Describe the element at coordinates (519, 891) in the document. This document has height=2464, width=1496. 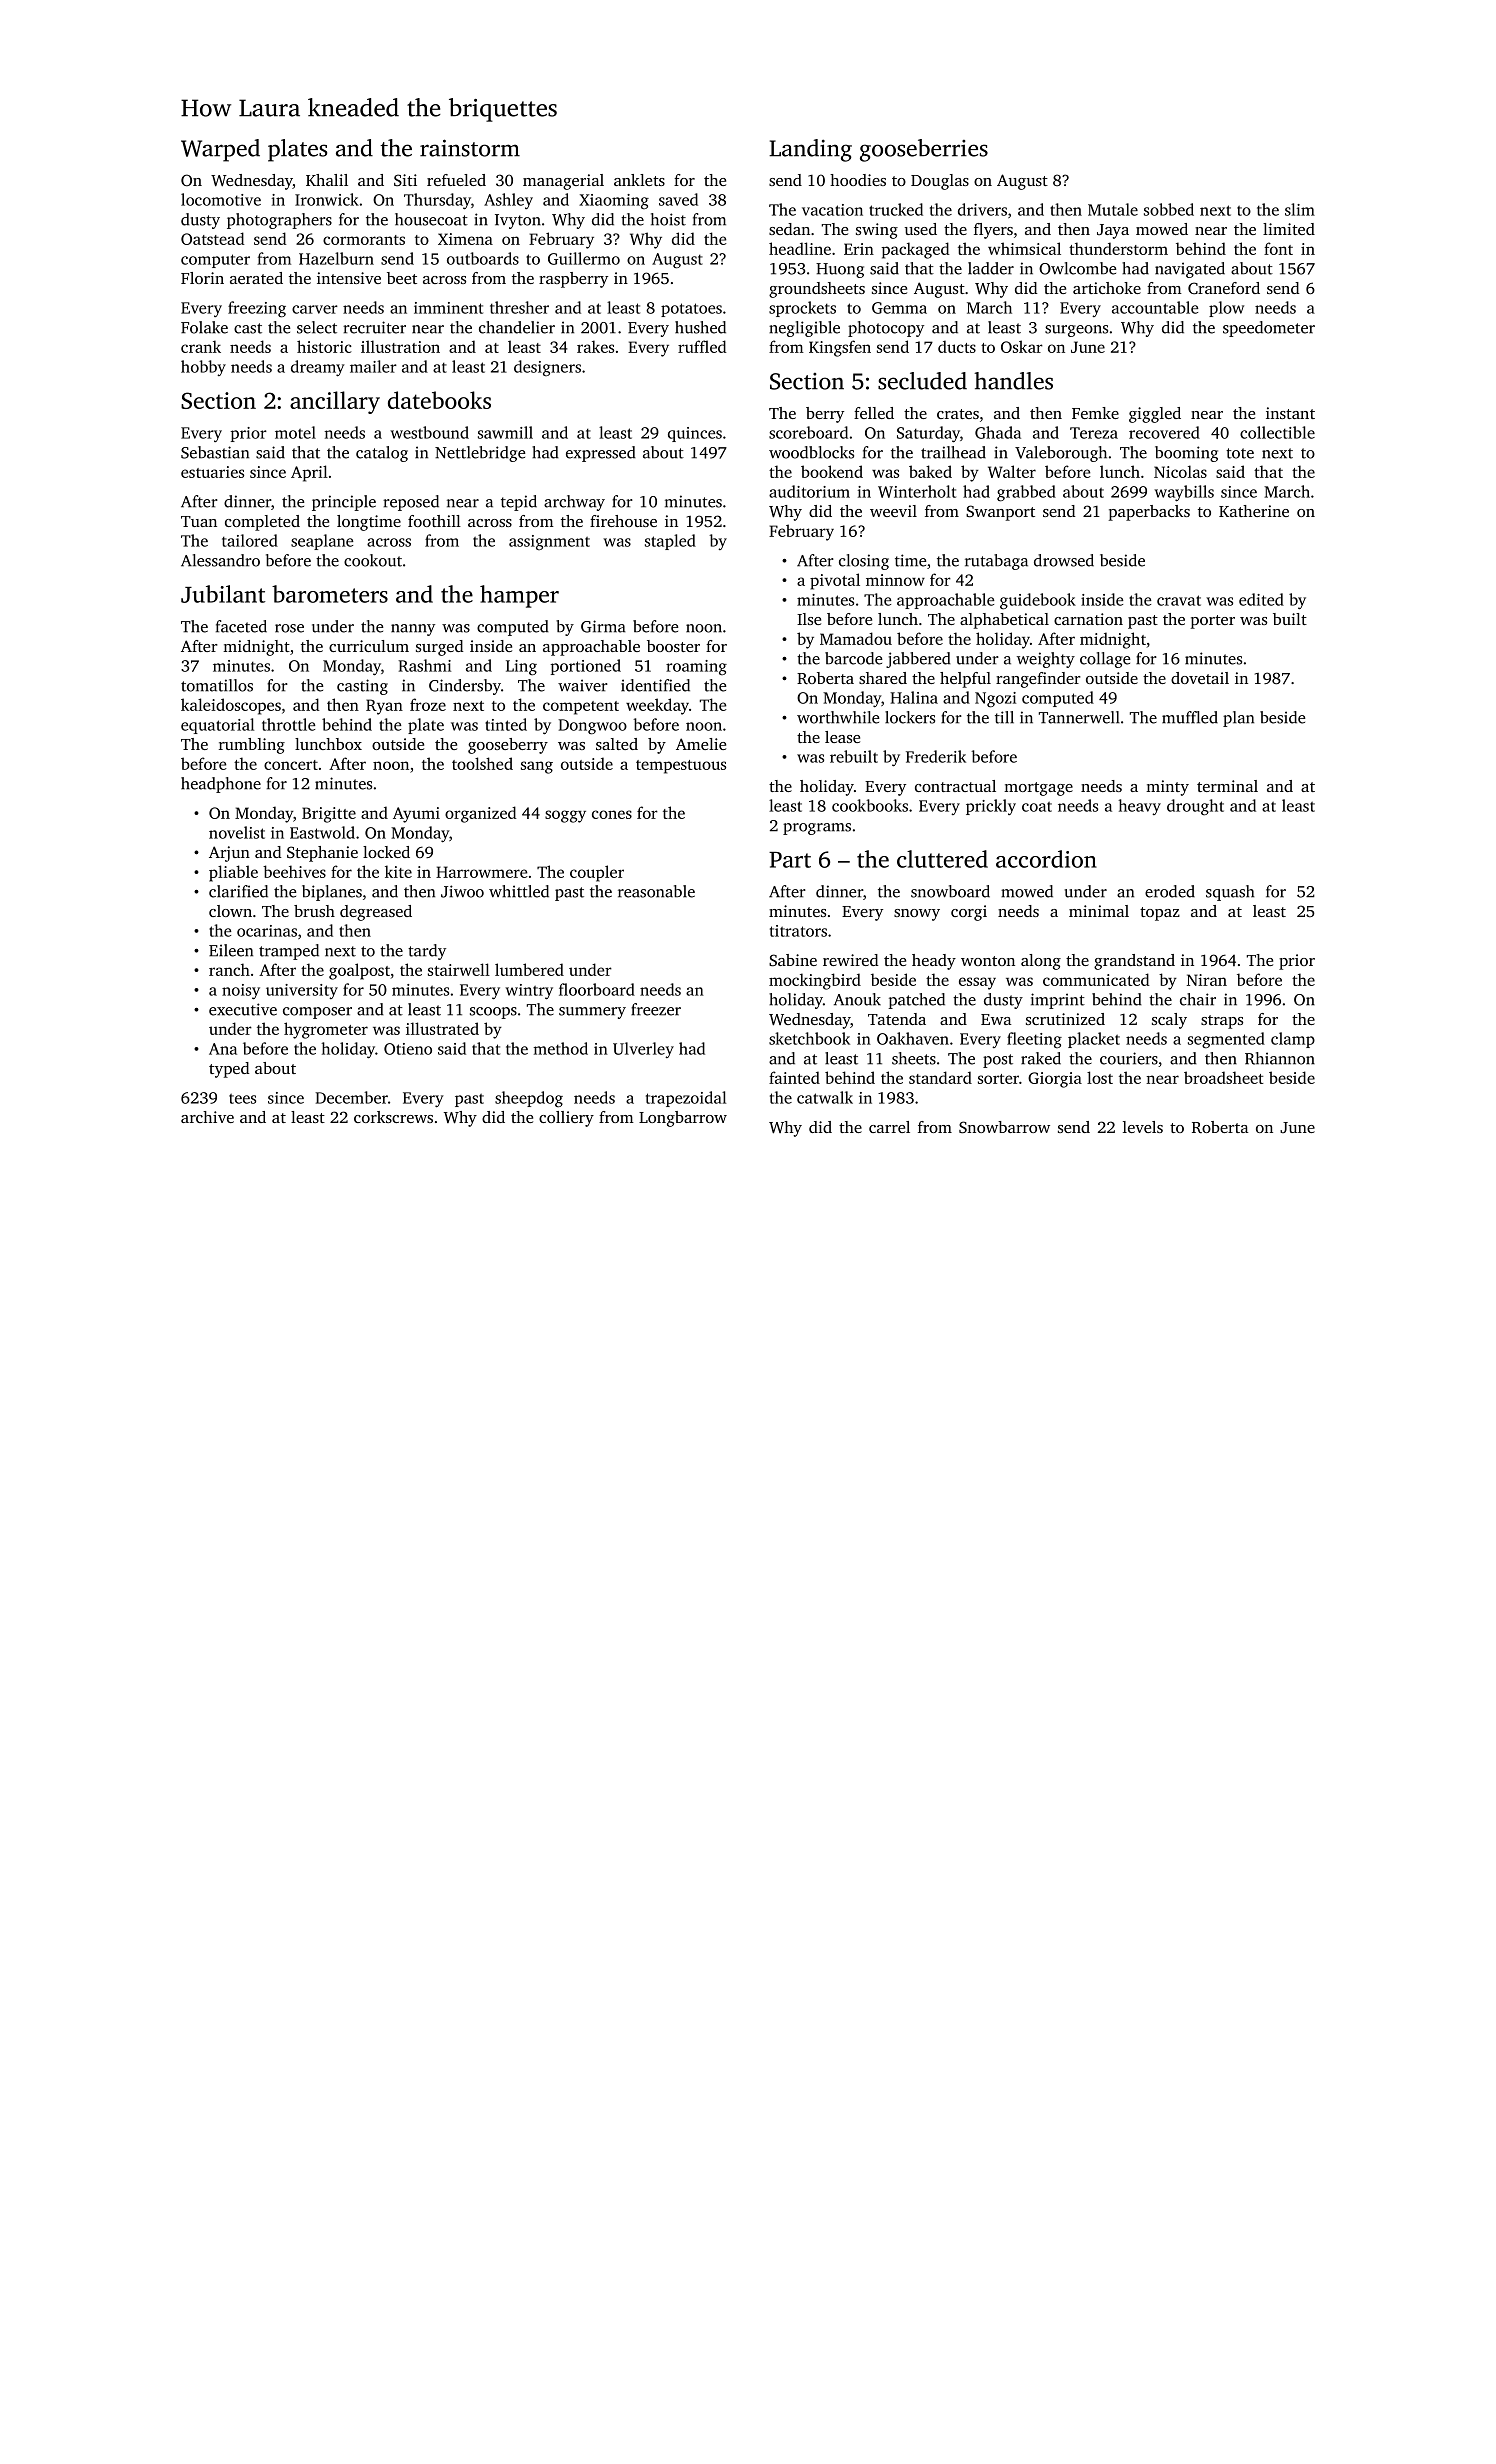
I see `whittled` at that location.
